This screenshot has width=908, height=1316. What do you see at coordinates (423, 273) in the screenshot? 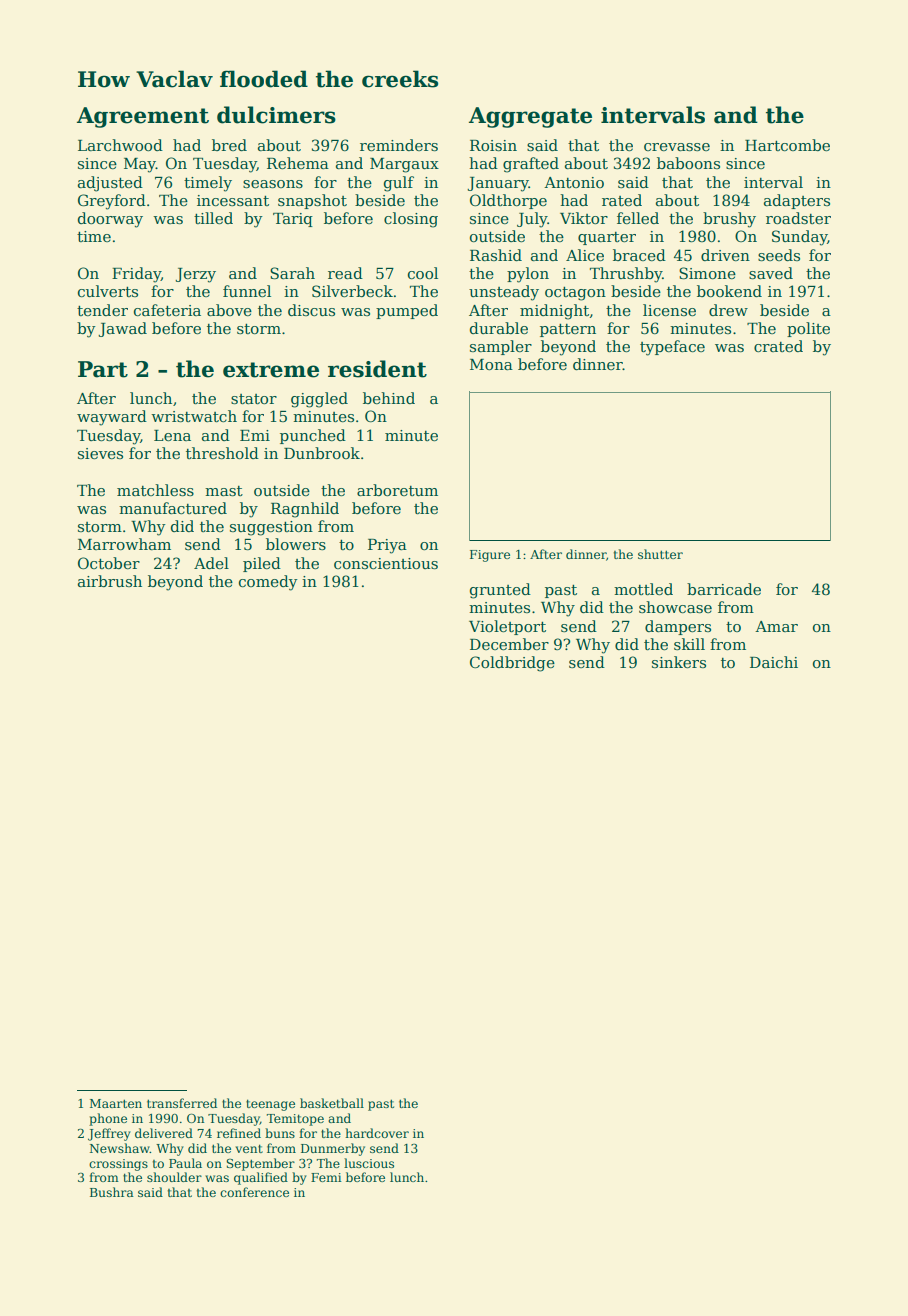
I see `cool` at bounding box center [423, 273].
